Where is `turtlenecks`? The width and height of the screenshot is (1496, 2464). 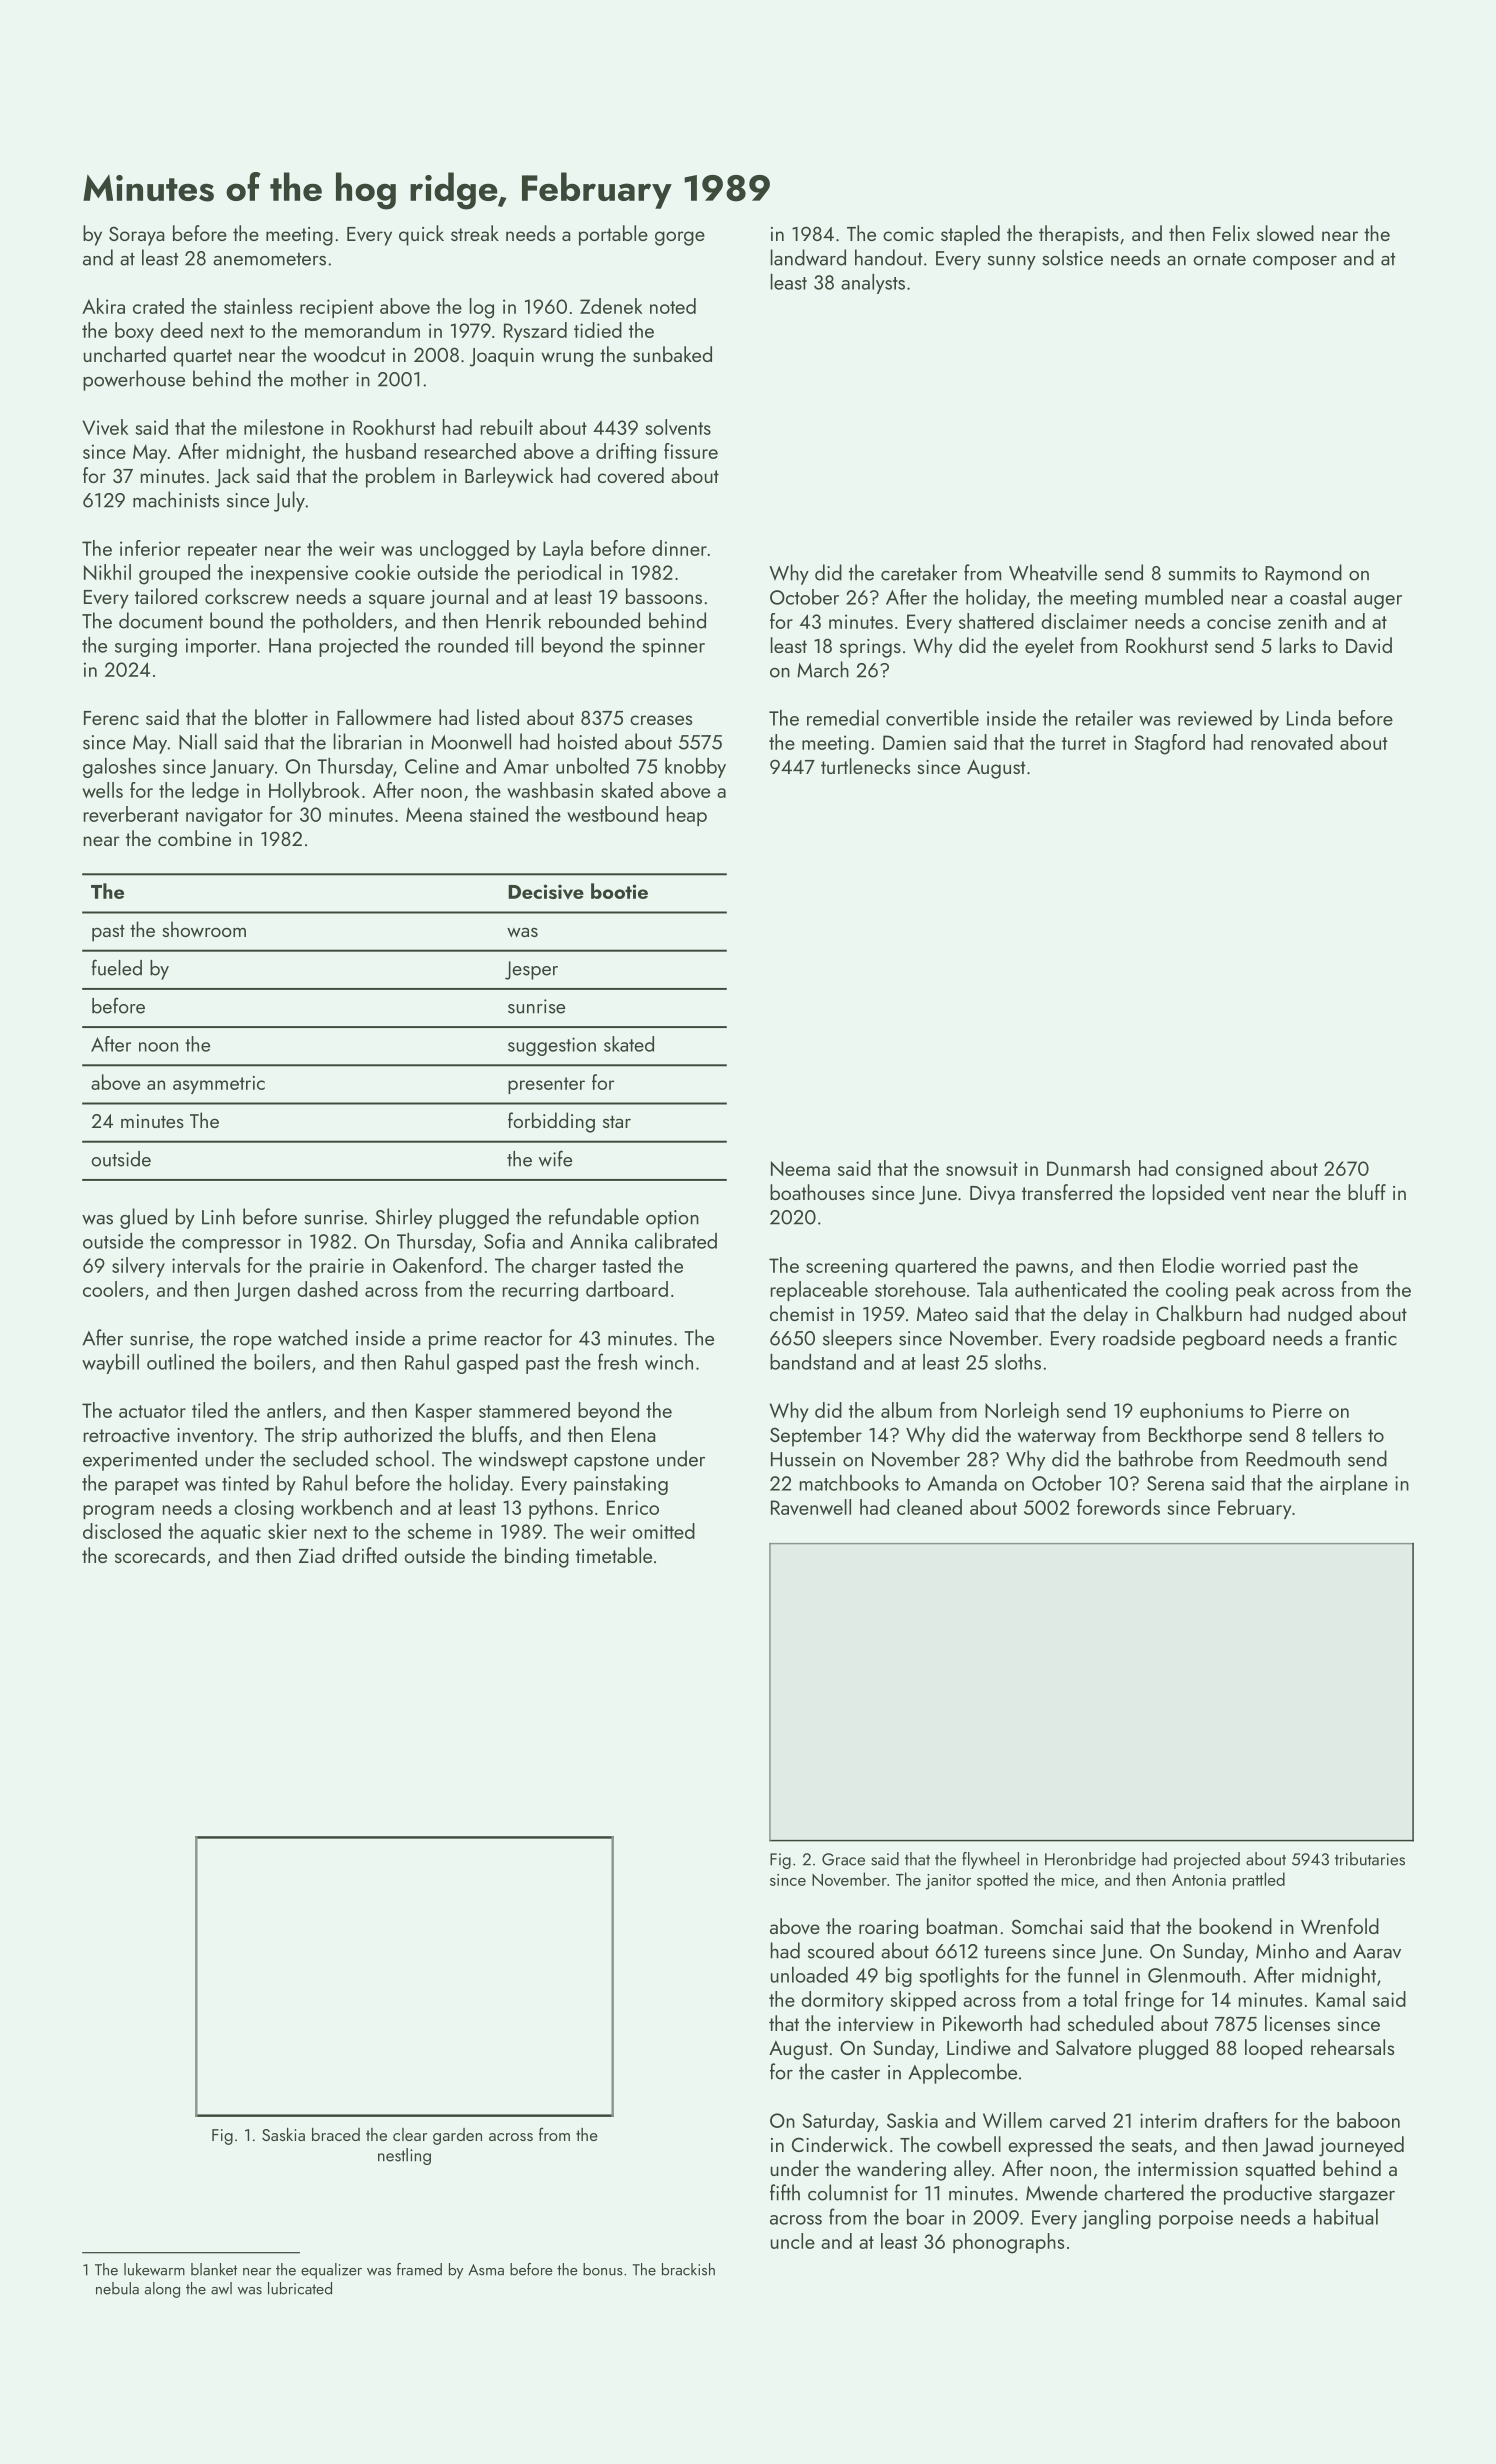
turtlenecks is located at coordinates (865, 766).
